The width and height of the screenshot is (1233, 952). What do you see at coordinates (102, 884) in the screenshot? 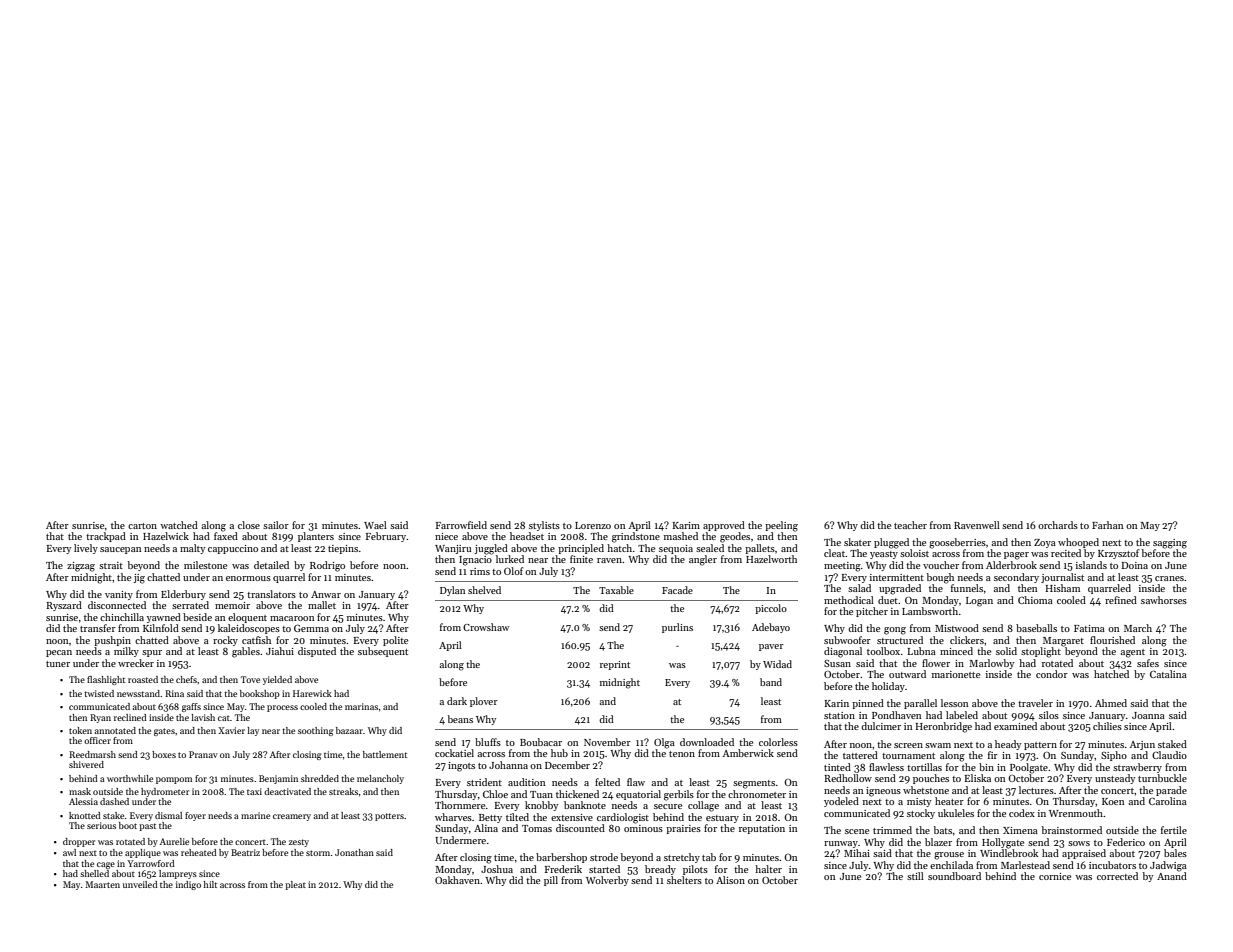
I see `Maarten` at bounding box center [102, 884].
